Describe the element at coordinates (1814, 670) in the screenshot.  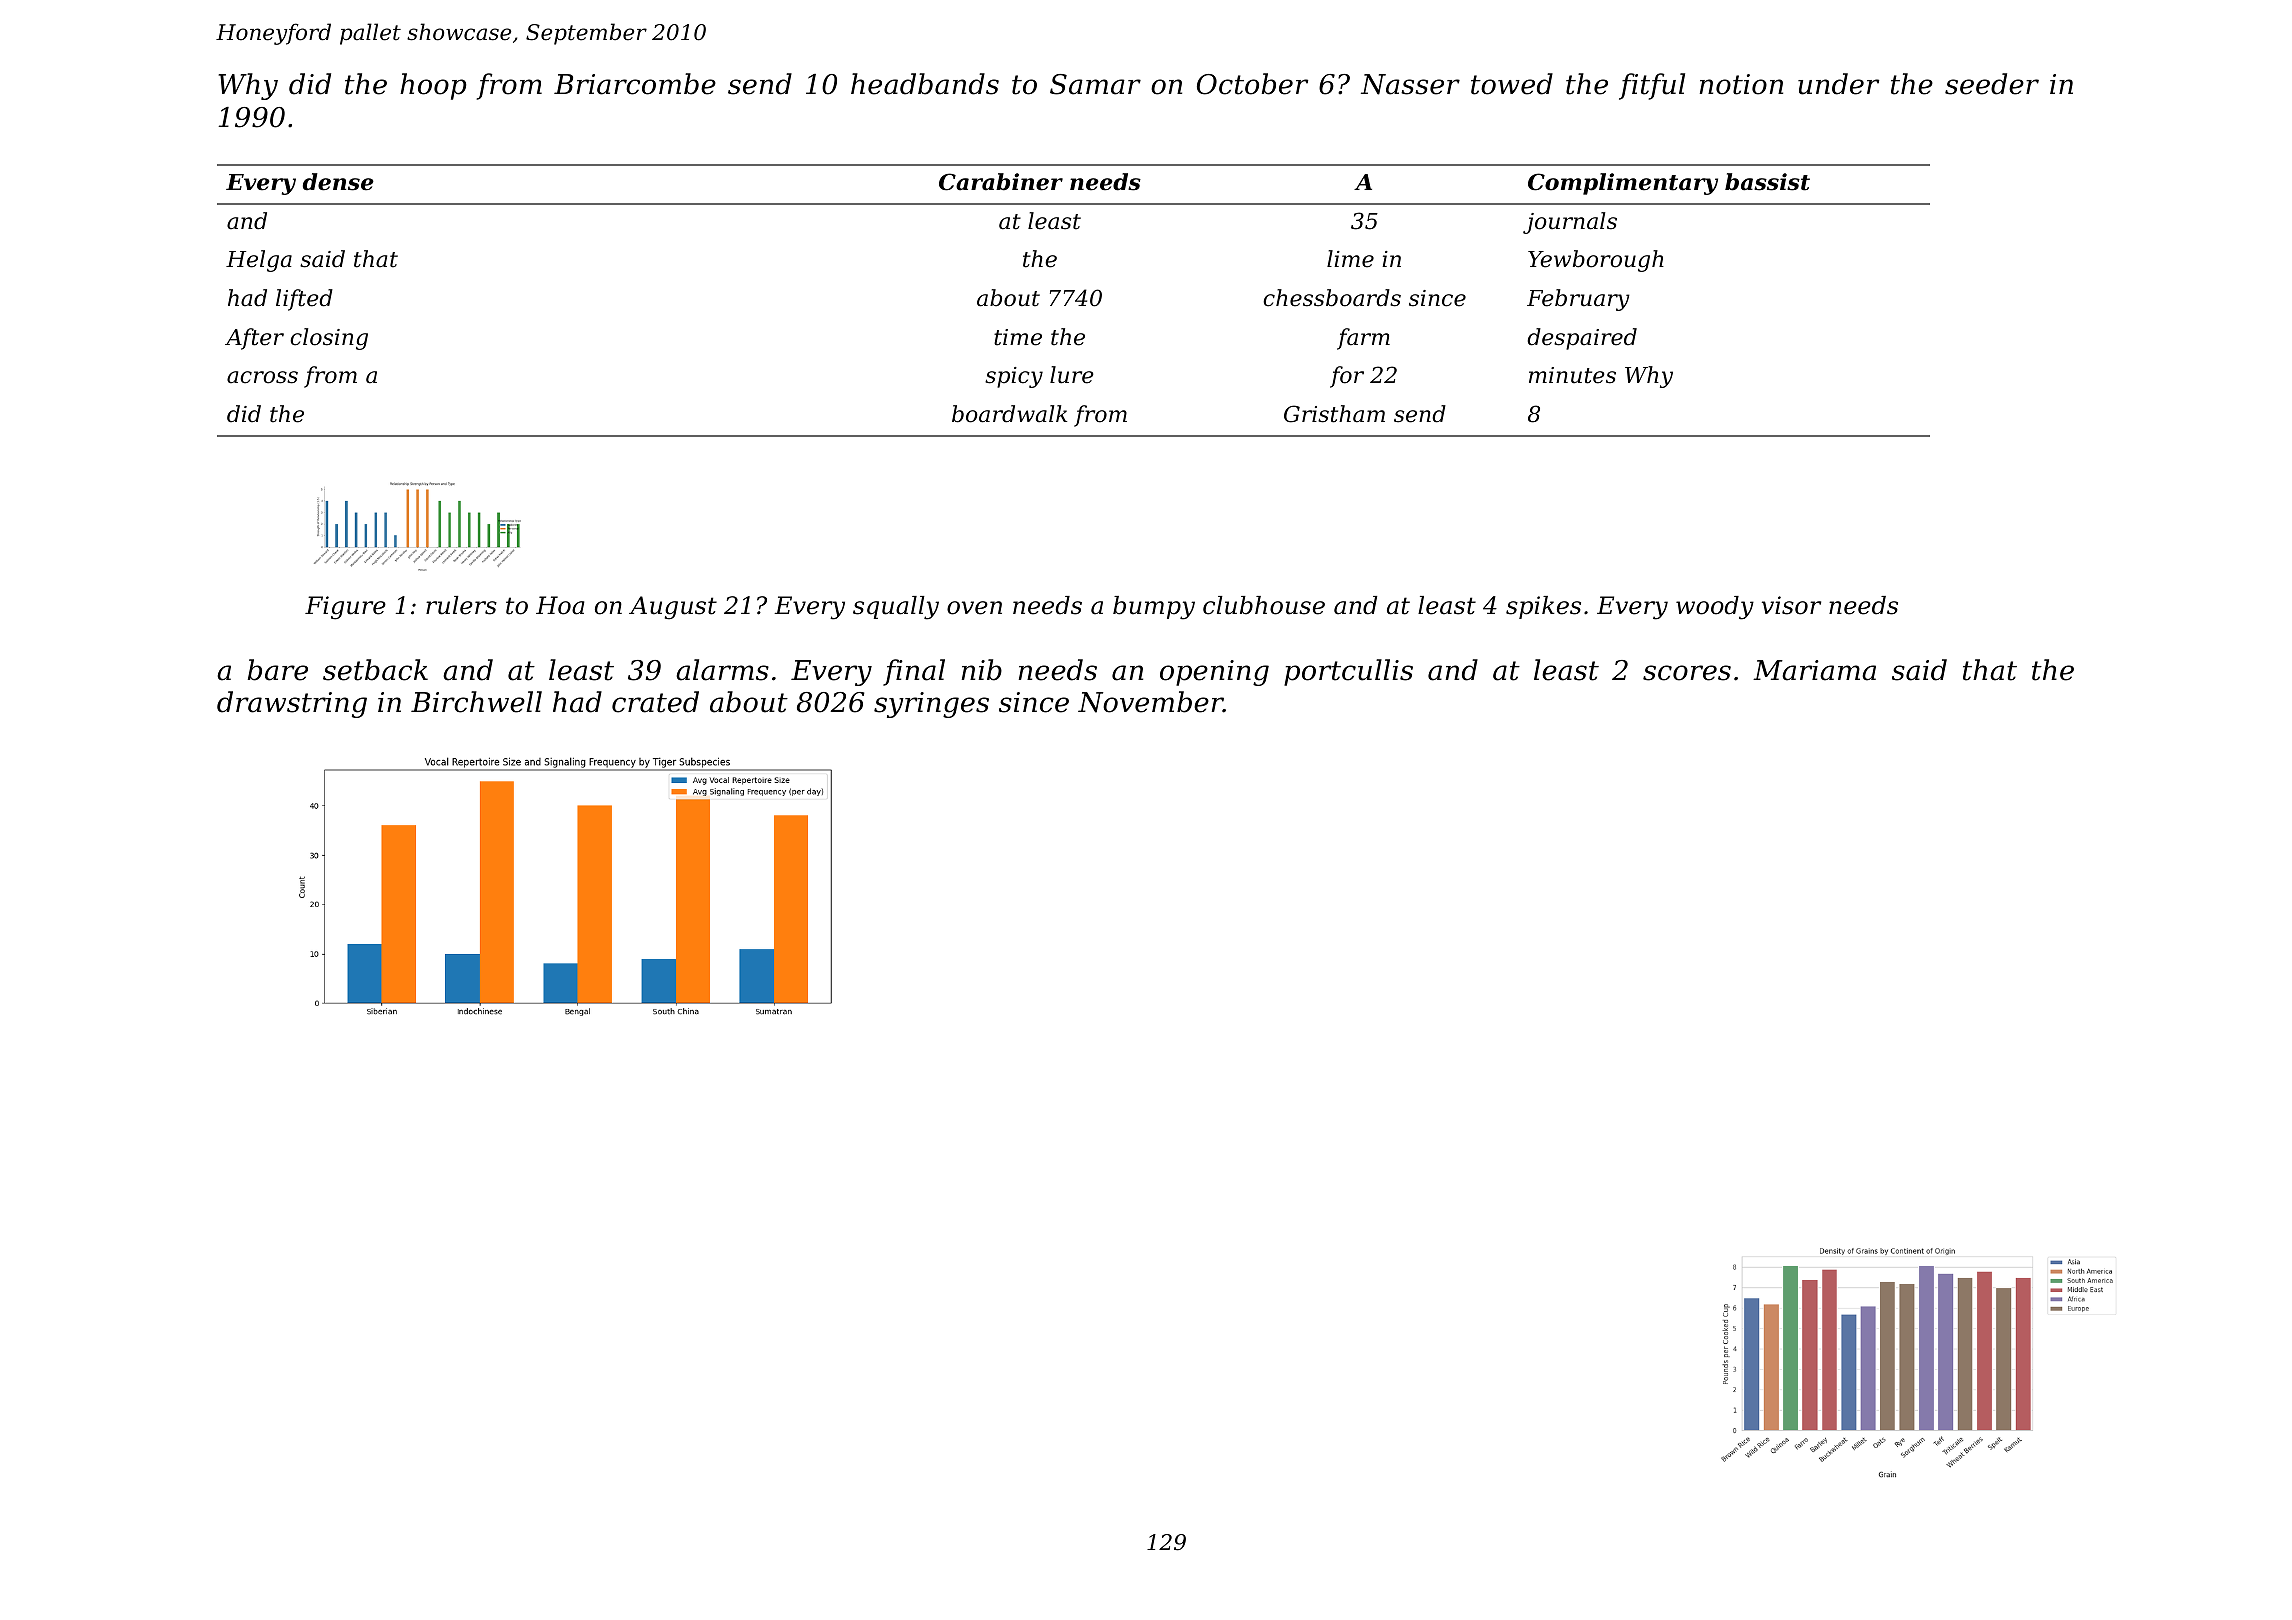
I see `Mariama` at that location.
